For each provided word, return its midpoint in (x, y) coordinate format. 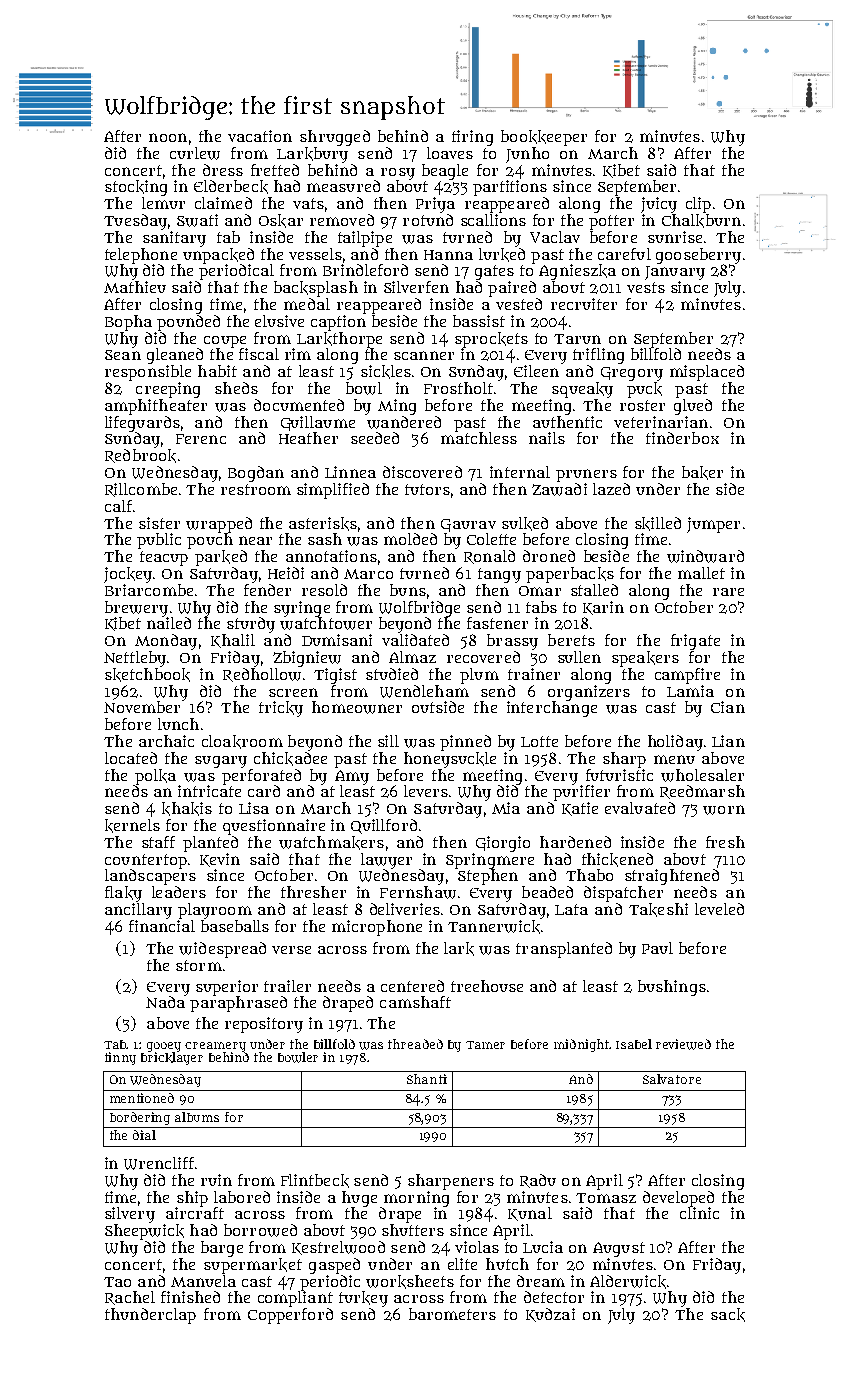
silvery (130, 1215)
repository (264, 1025)
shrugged (335, 138)
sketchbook (147, 675)
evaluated (640, 808)
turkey (363, 1299)
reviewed (683, 1044)
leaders (179, 892)
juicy (659, 205)
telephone (141, 256)
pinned (465, 743)
